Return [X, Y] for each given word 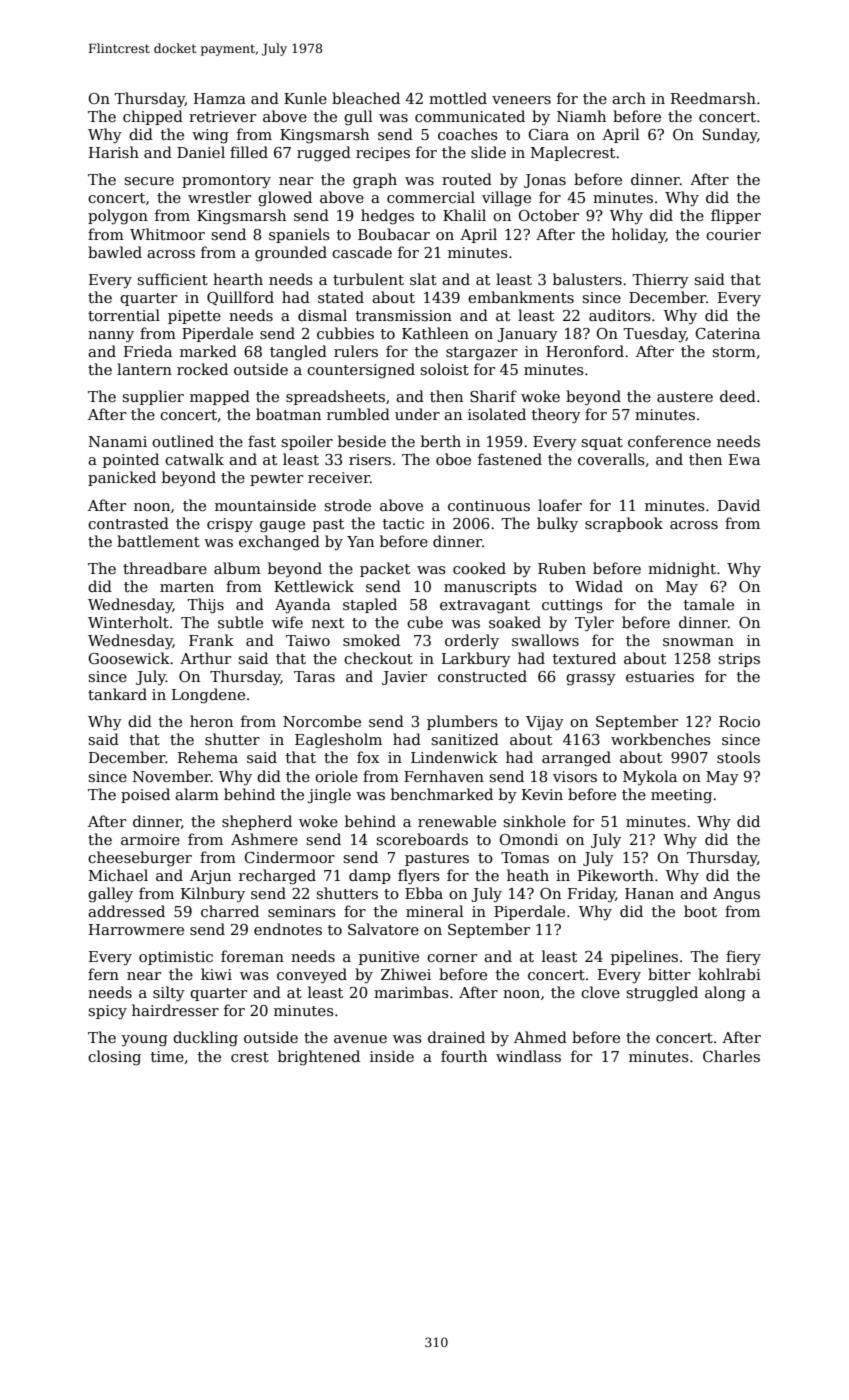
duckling [205, 1039]
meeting [681, 796]
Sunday [730, 136]
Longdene [208, 696]
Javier [404, 678]
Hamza [220, 98]
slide [488, 152]
